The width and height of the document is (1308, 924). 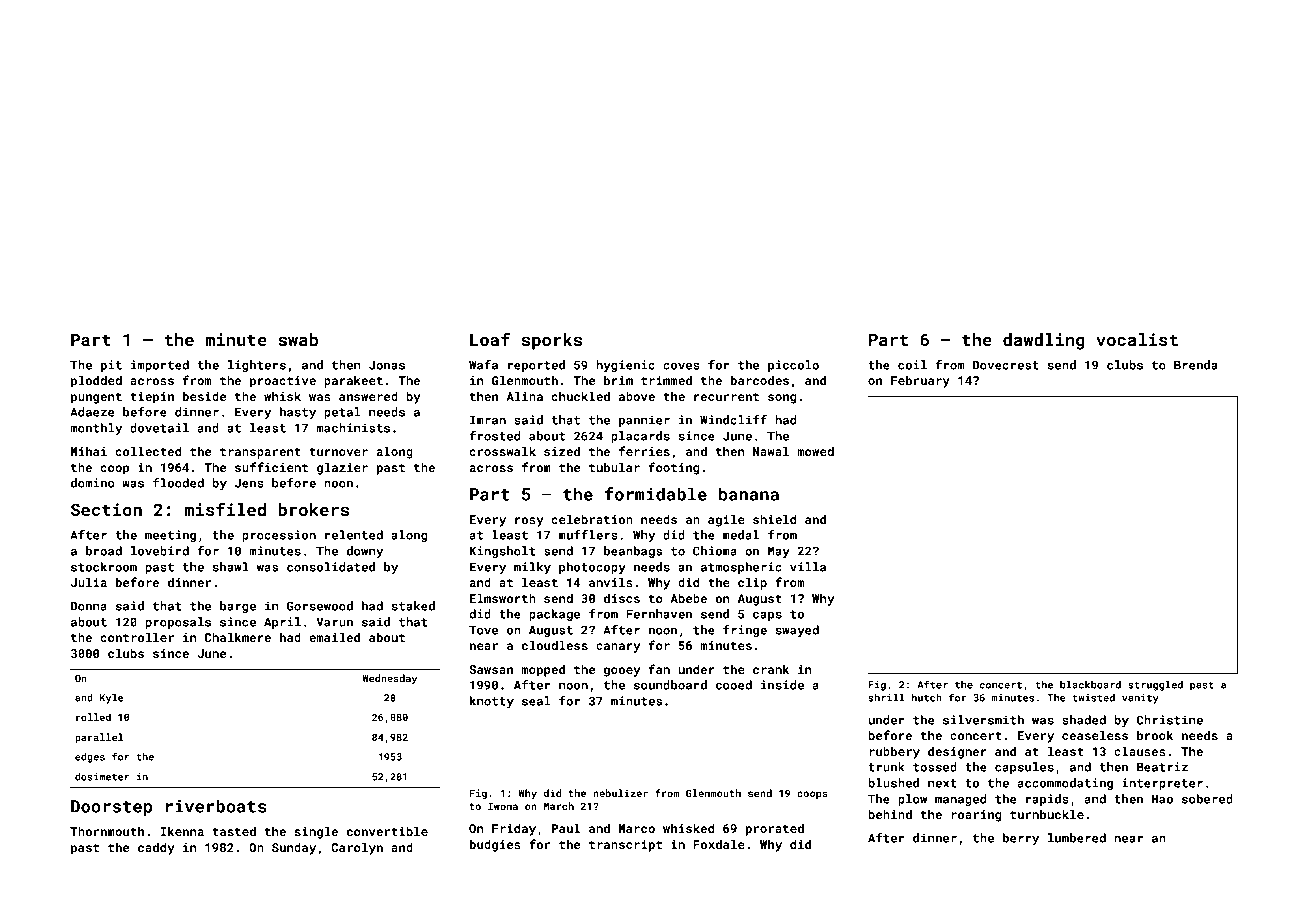 I want to click on Dovecrest, so click(x=1006, y=365).
